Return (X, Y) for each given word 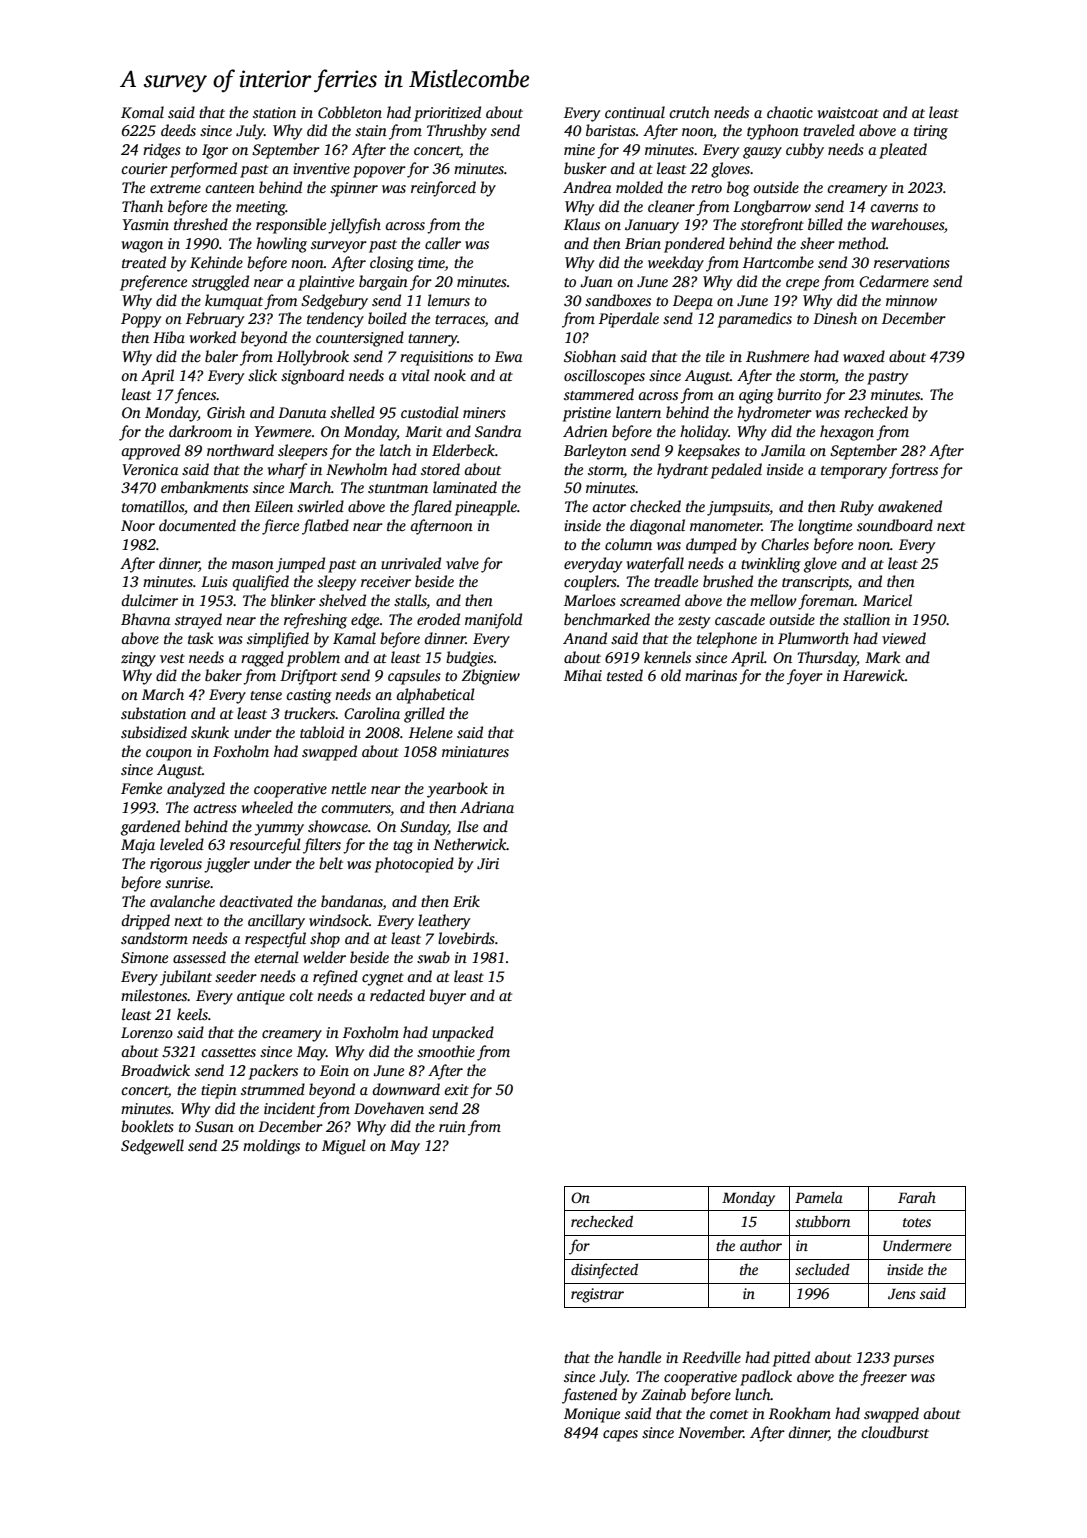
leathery (444, 922)
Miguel (344, 1147)
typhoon (773, 132)
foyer (805, 677)
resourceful (265, 846)
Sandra (498, 431)
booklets (147, 1126)
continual (635, 112)
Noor (138, 525)
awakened (910, 506)
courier (144, 168)
